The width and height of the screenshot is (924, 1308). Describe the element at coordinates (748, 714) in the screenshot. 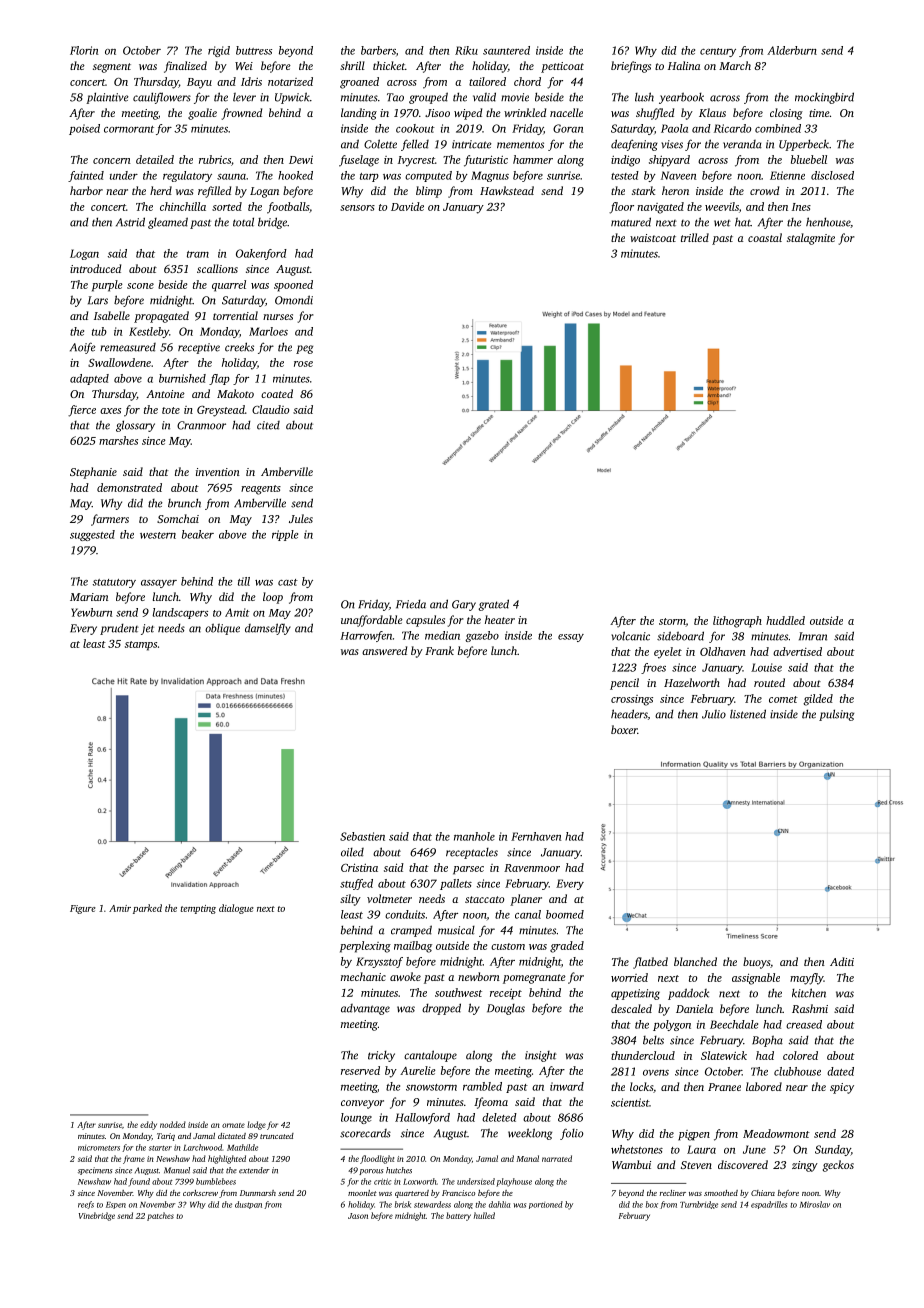

I see `listened` at that location.
